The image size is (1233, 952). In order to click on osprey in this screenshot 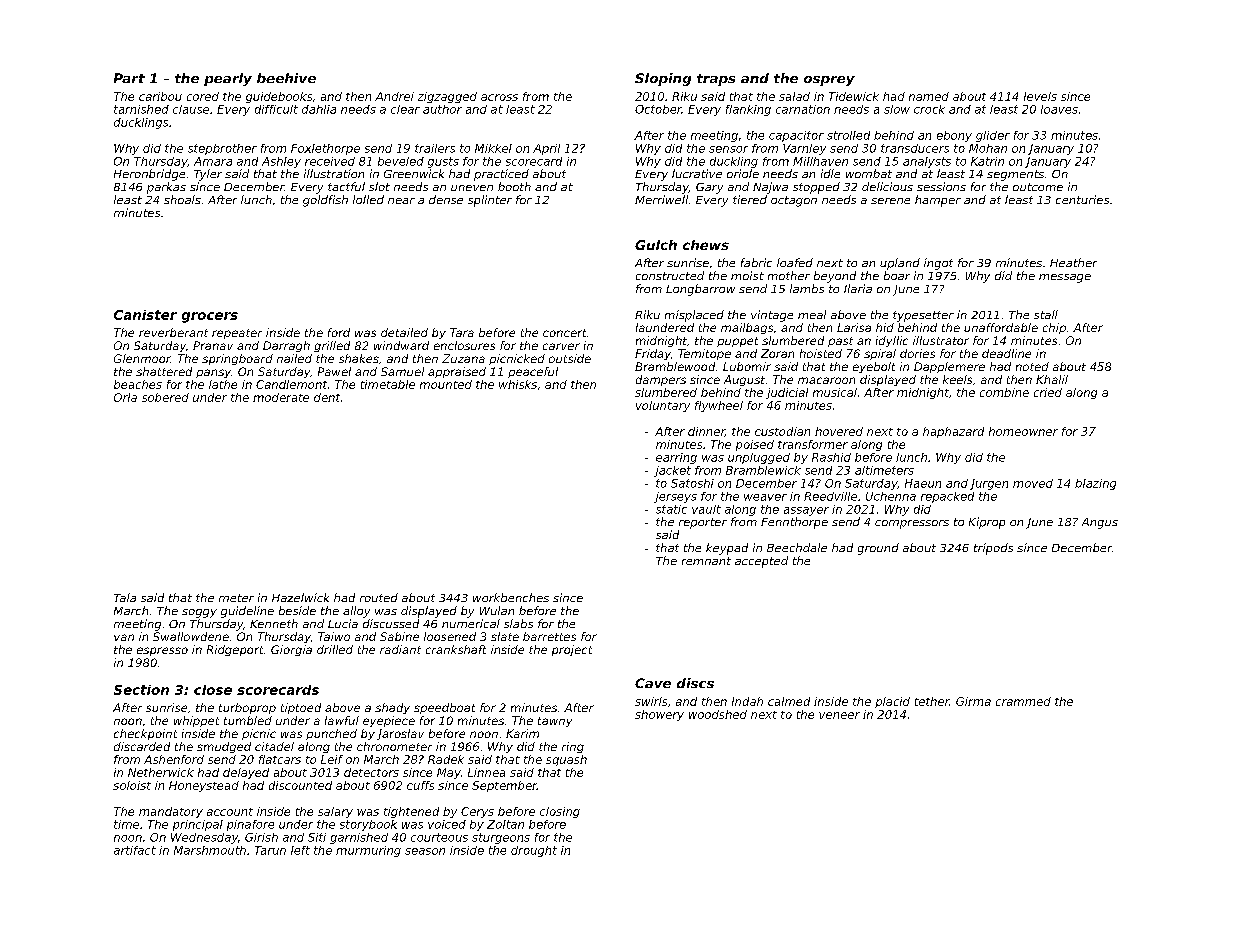, I will do `click(829, 81)`.
